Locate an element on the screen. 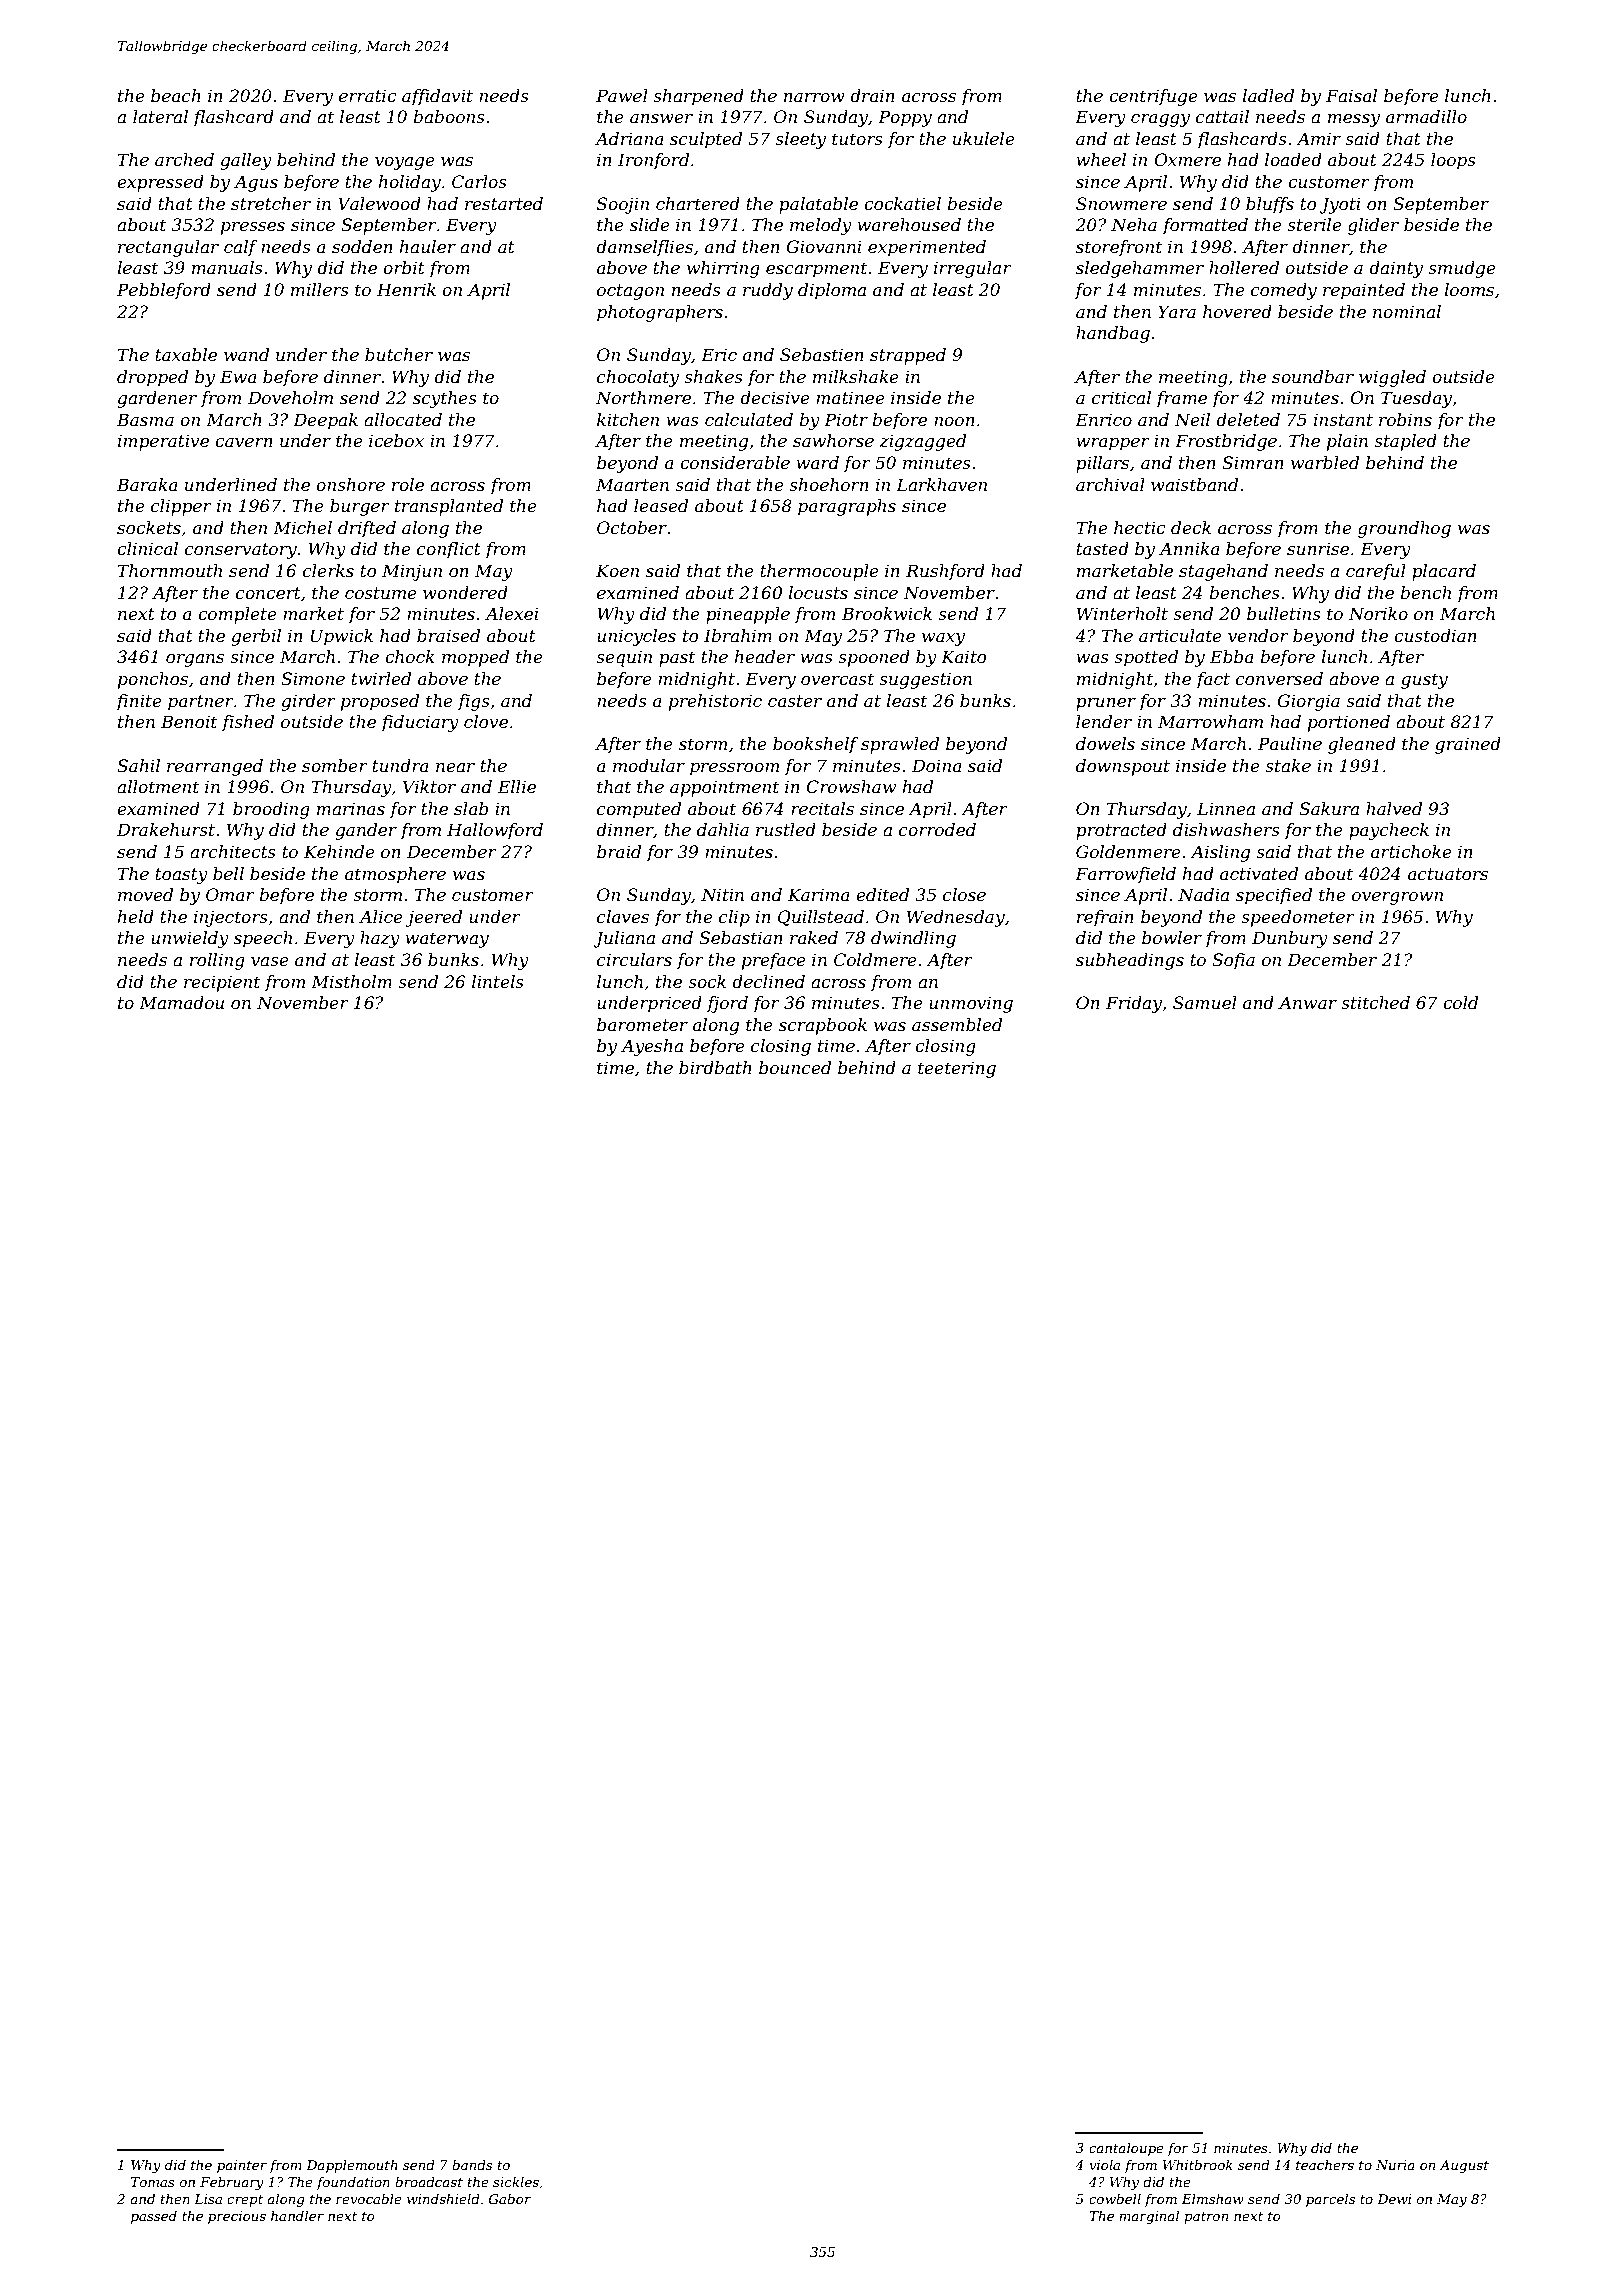  past is located at coordinates (677, 659).
